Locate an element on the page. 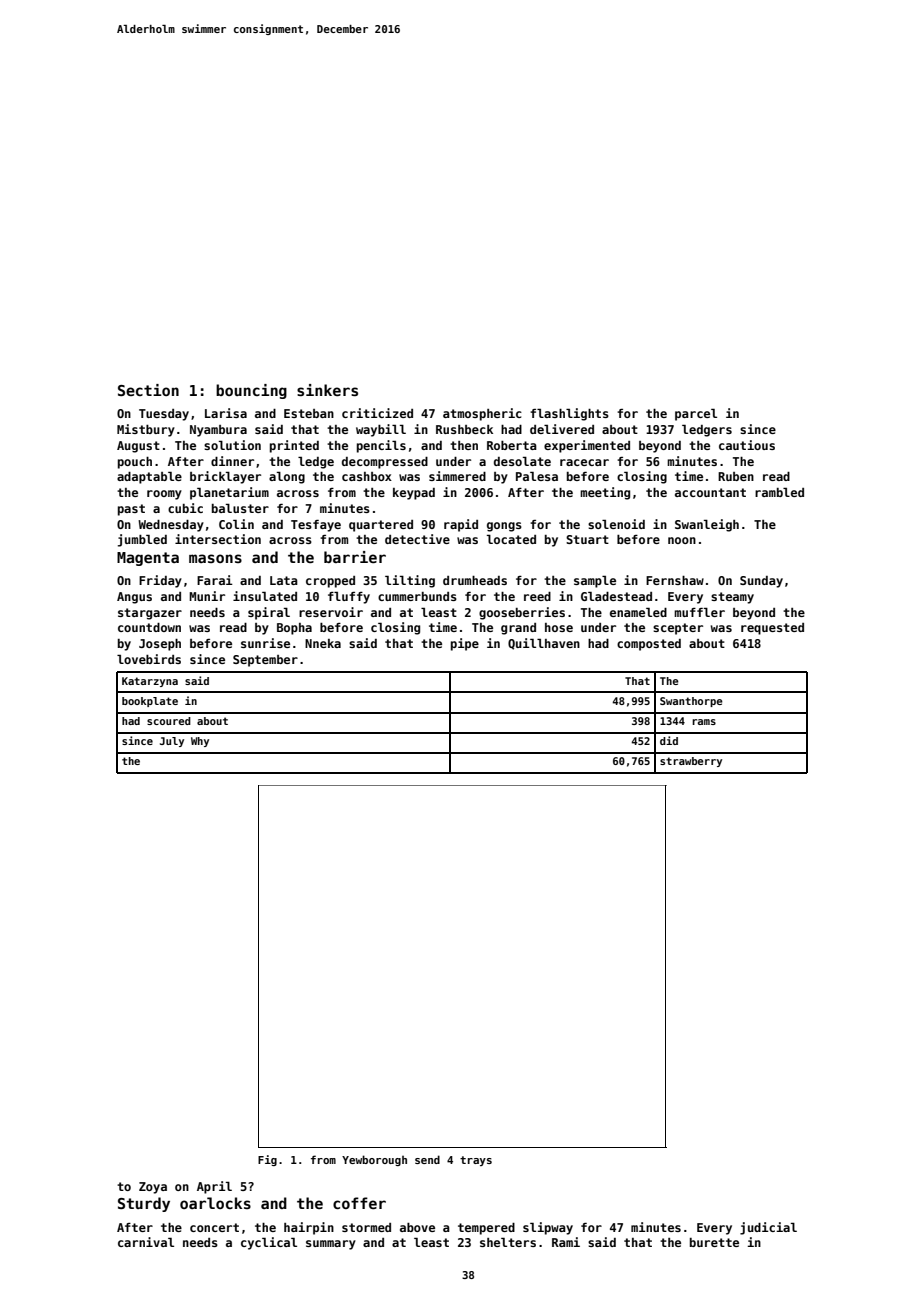  burette is located at coordinates (714, 1242).
